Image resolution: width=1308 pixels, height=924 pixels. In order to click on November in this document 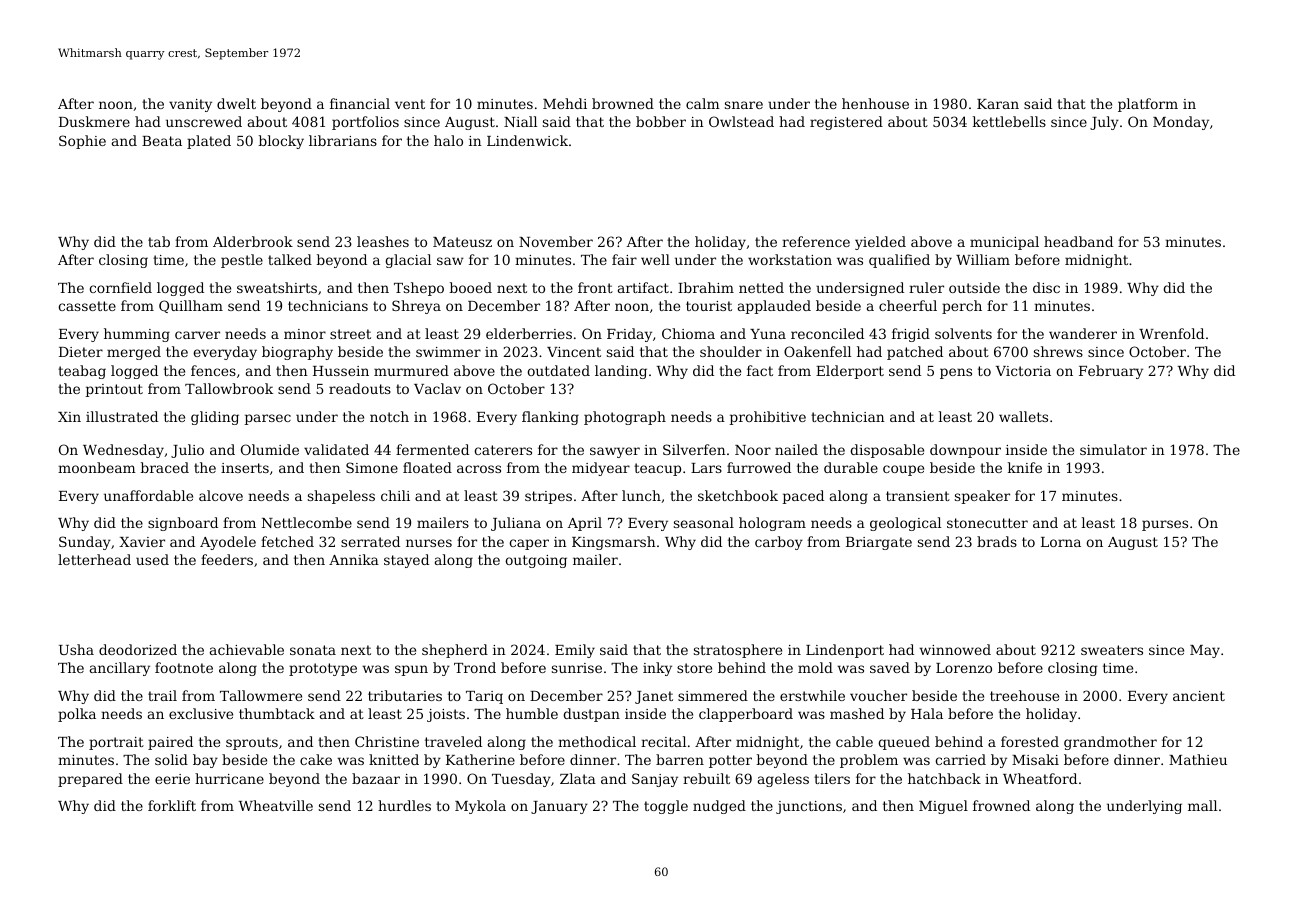, I will do `click(556, 241)`.
